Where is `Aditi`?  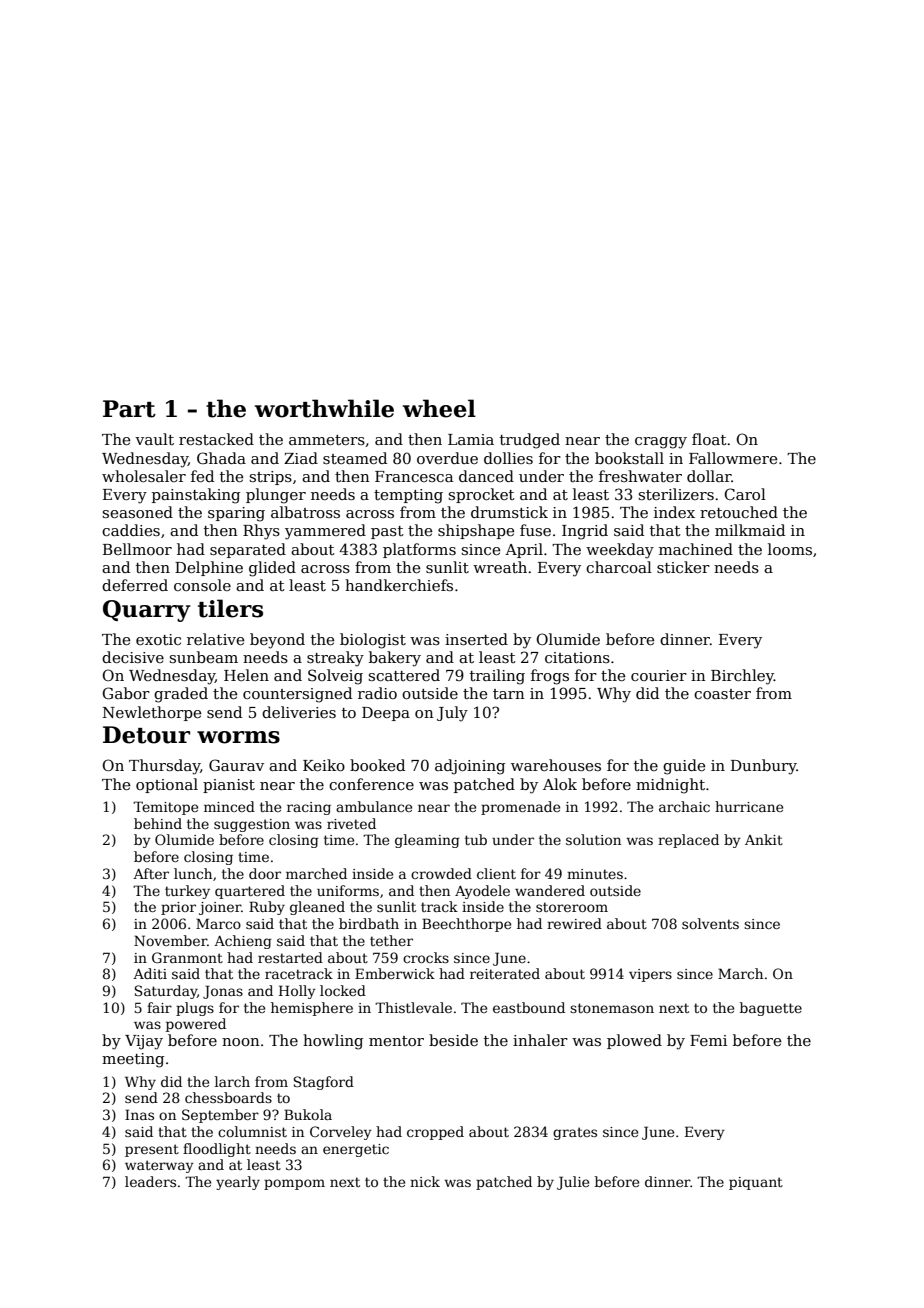 Aditi is located at coordinates (150, 973).
